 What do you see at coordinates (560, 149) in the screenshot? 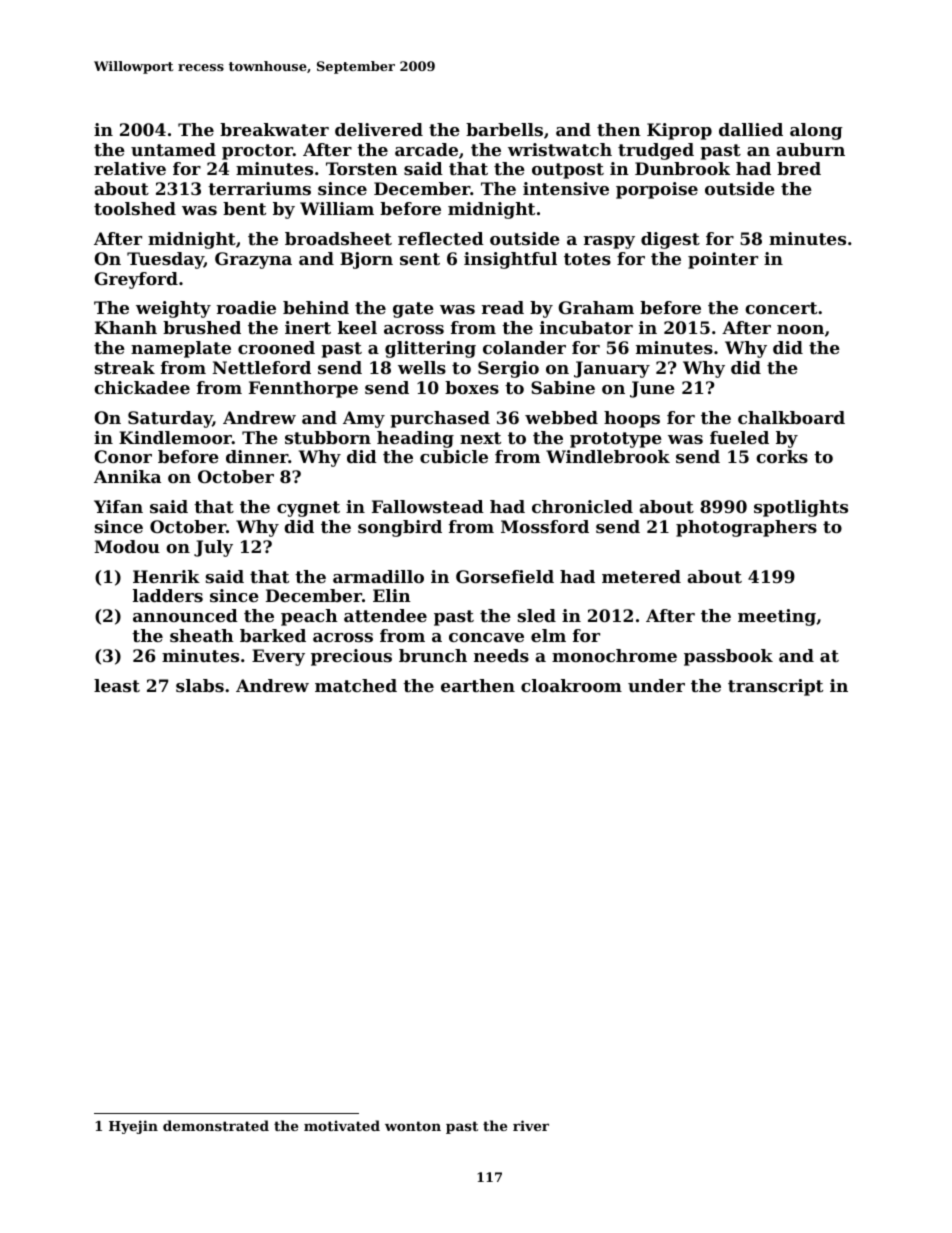
I see `wristwatch` at bounding box center [560, 149].
